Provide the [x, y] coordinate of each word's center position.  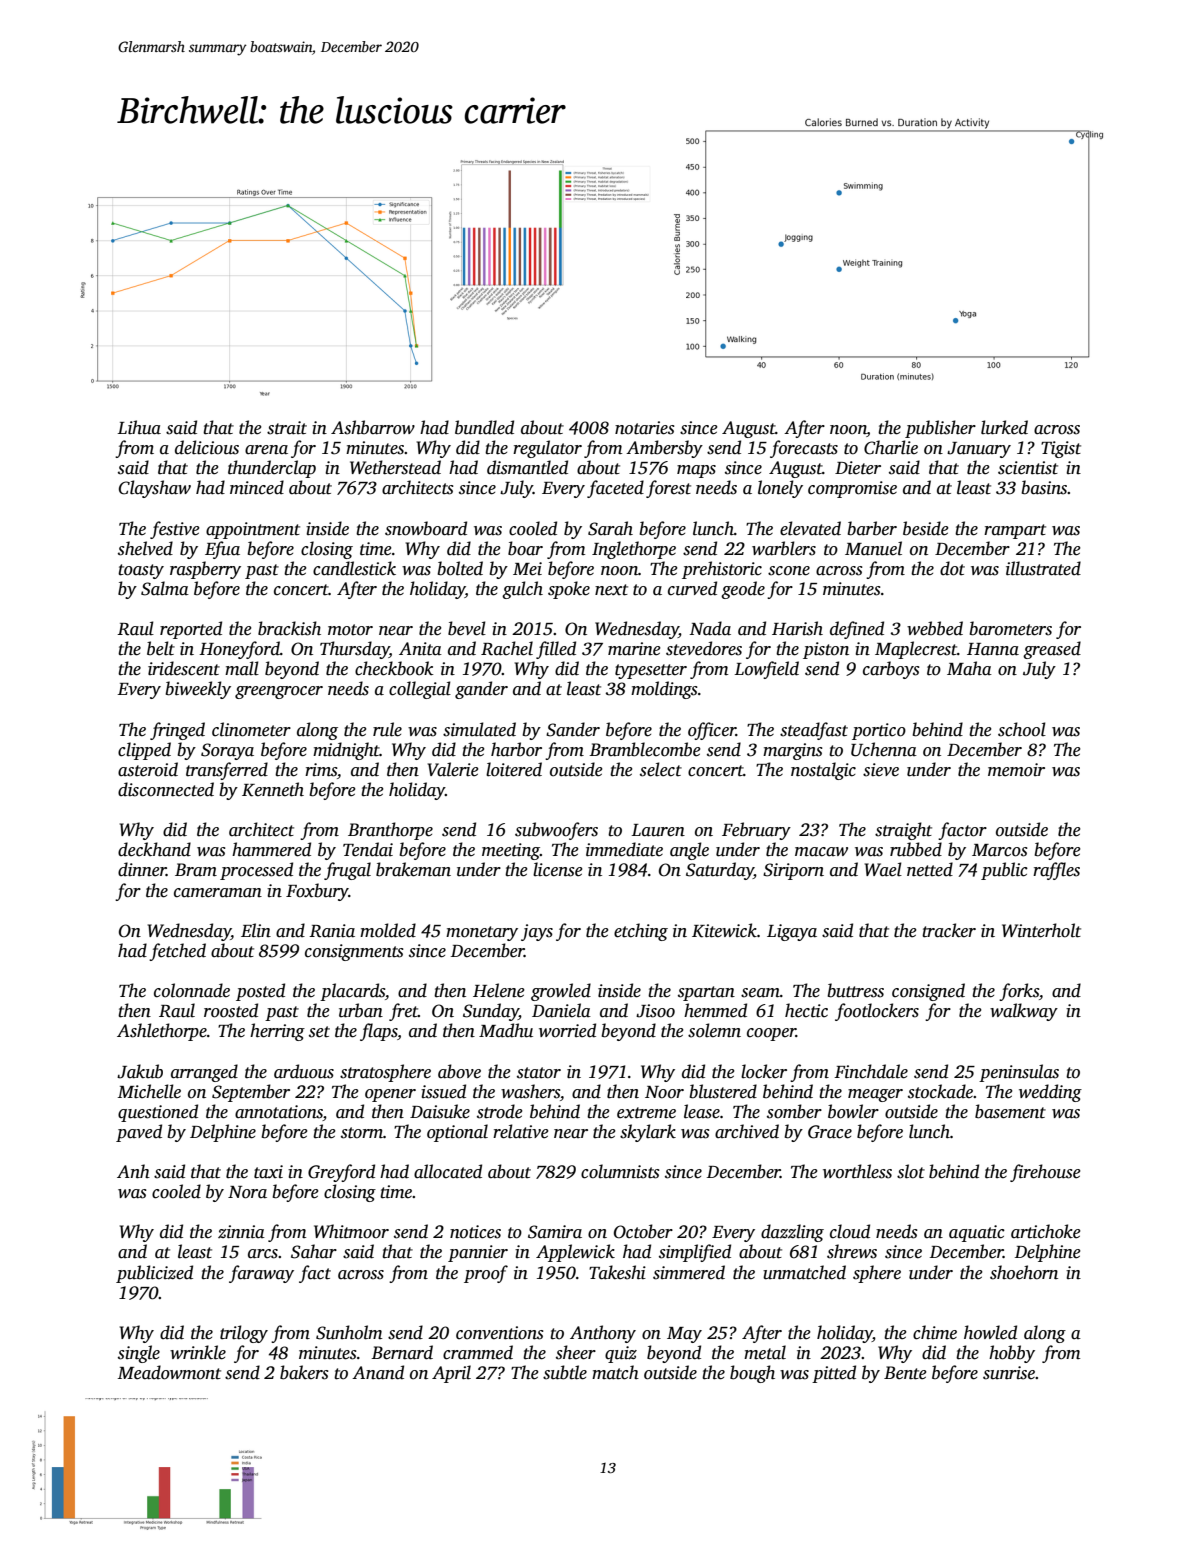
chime [935, 1332]
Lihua [139, 427]
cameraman [218, 893]
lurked [1004, 427]
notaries [645, 428]
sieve [881, 770]
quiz [621, 1354]
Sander [573, 729]
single [139, 1354]
